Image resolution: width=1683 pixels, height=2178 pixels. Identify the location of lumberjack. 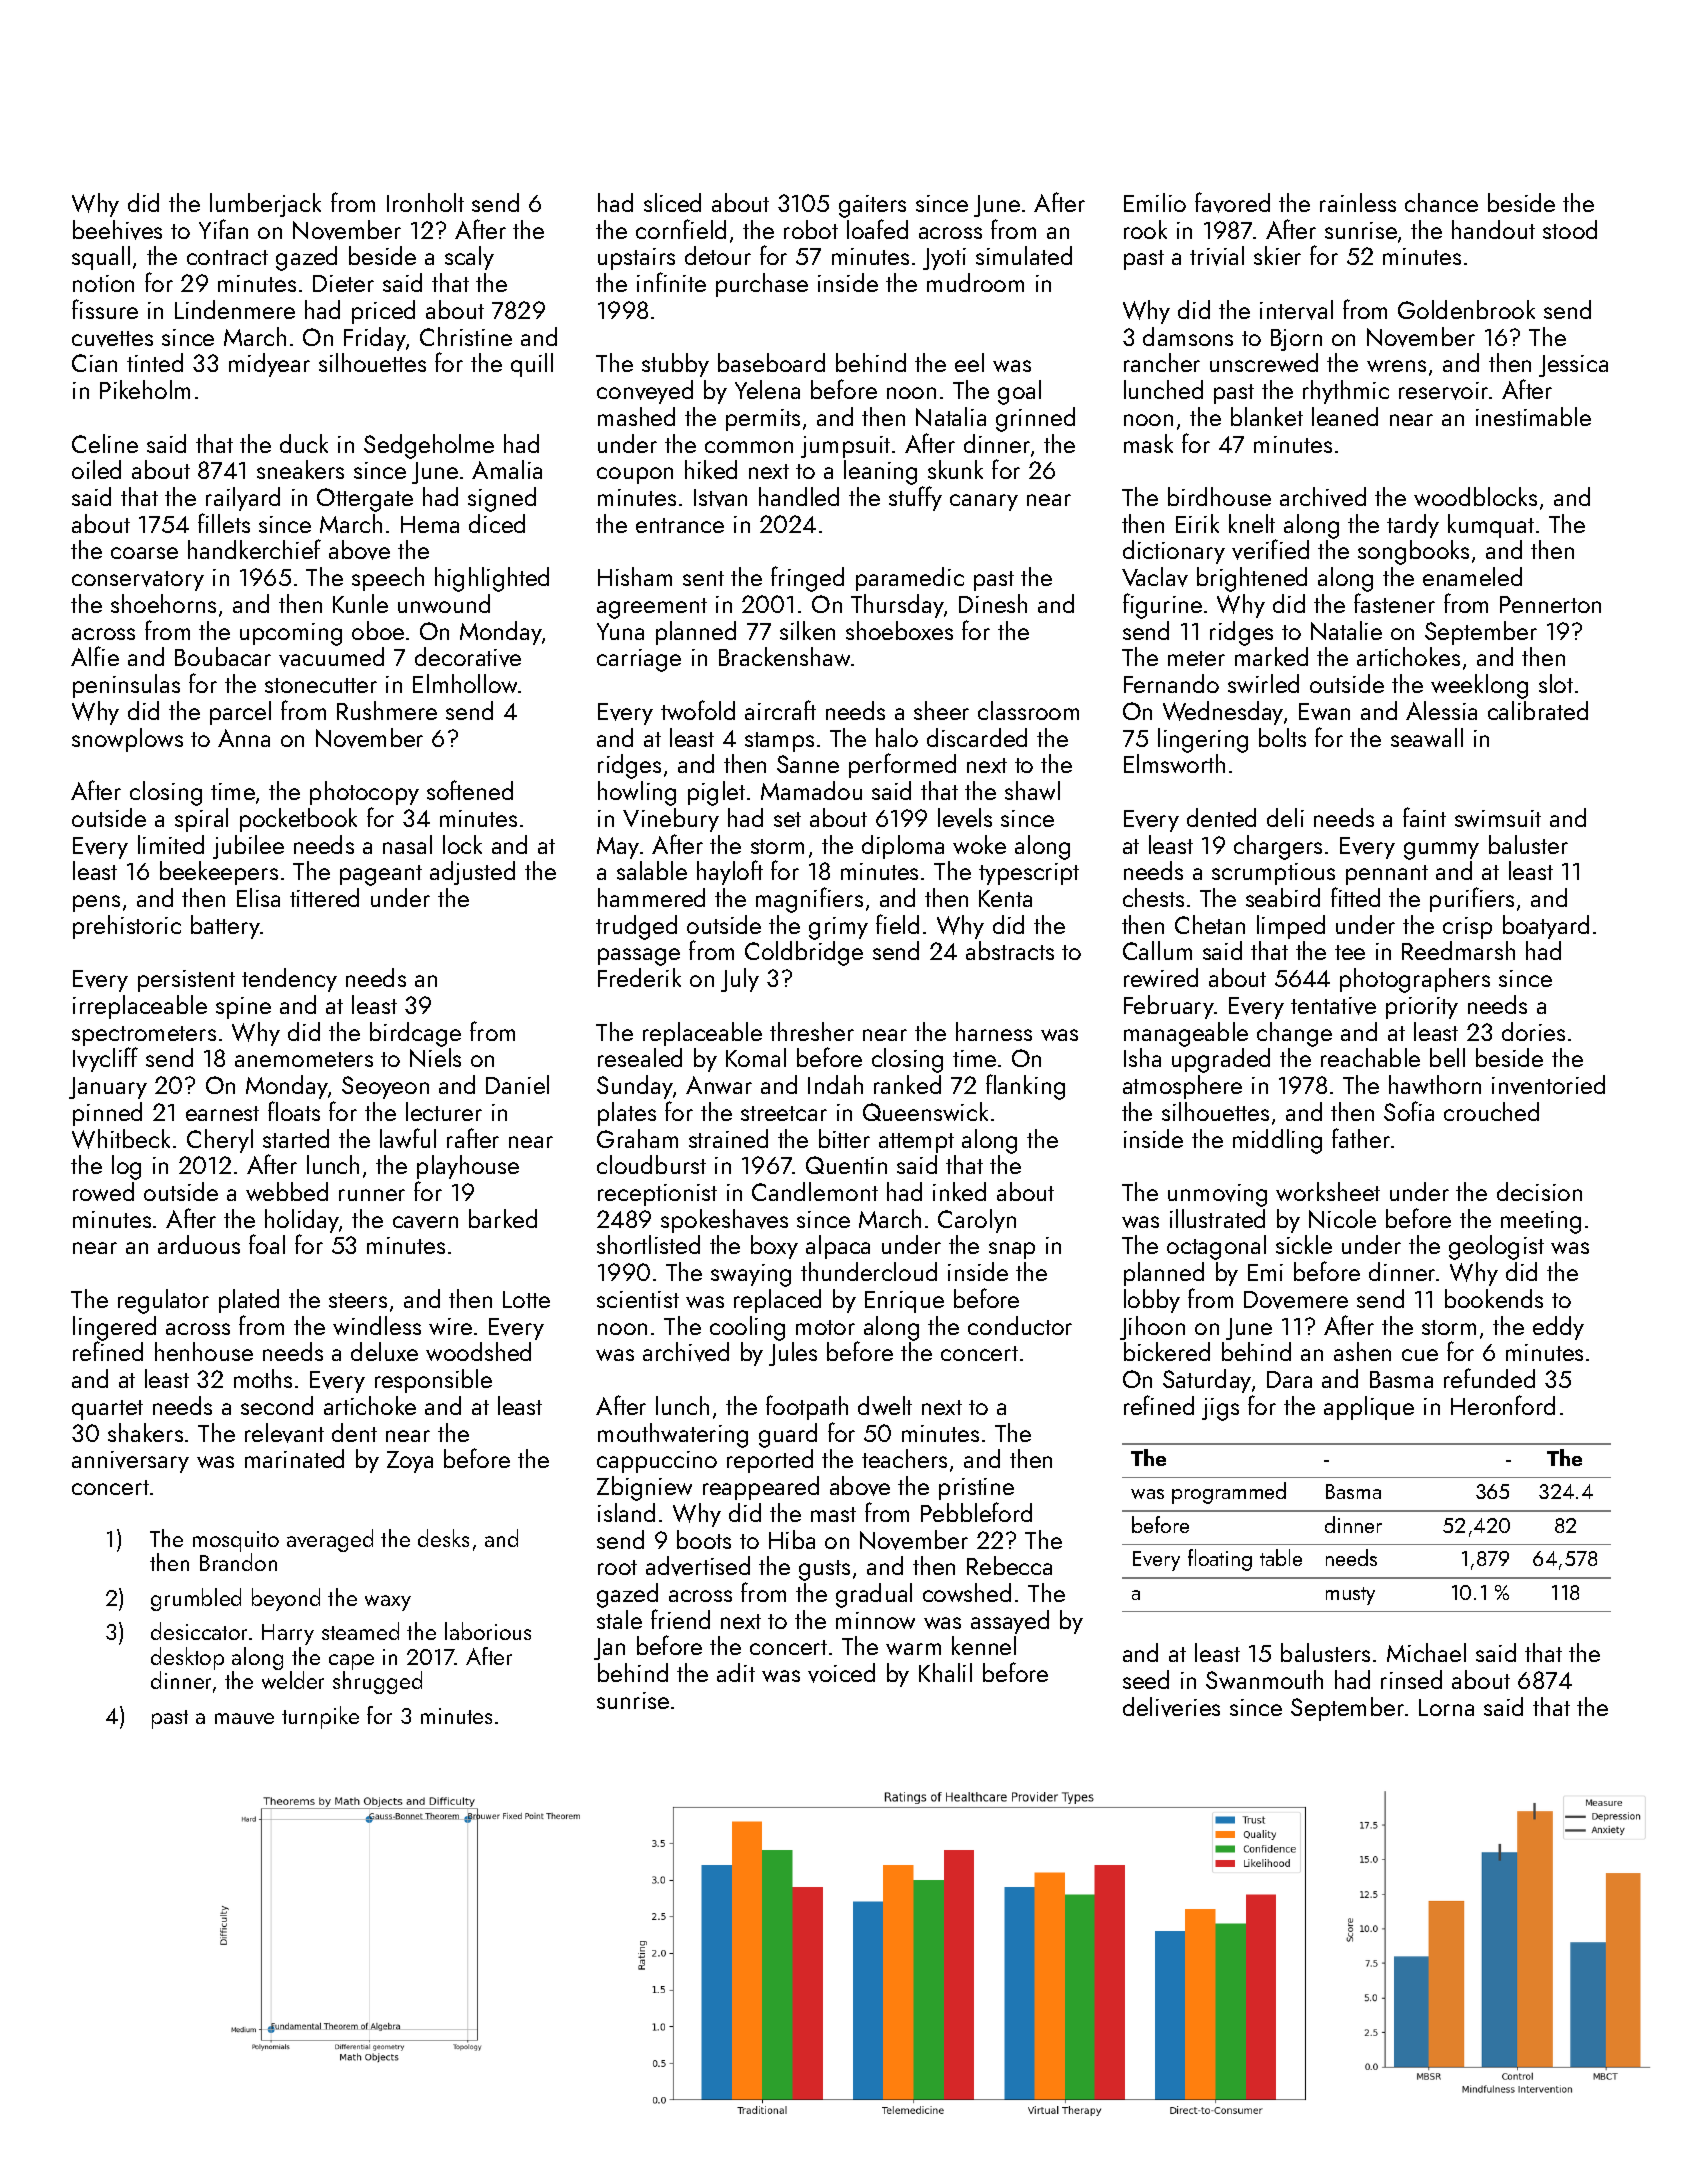
(265, 205).
